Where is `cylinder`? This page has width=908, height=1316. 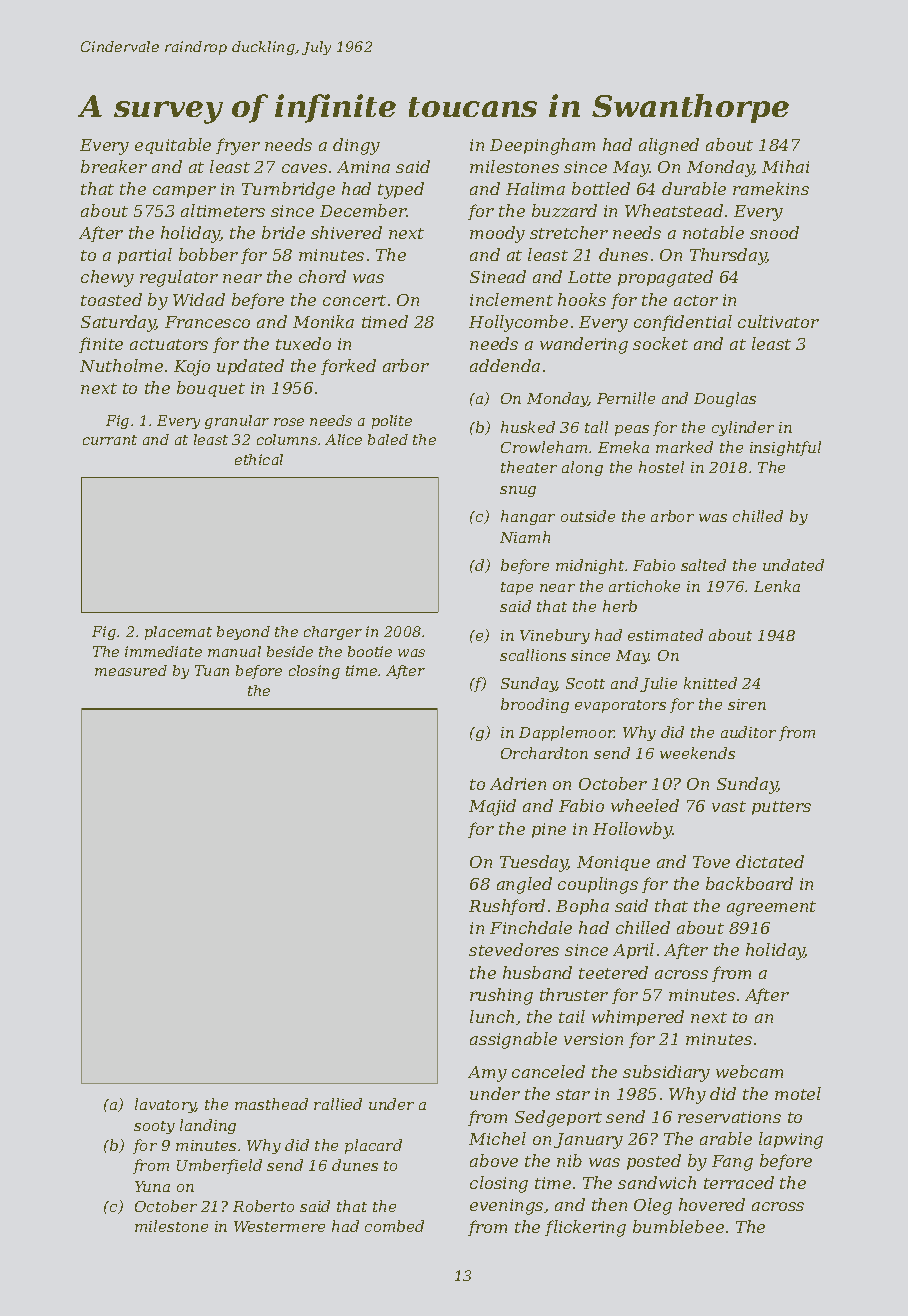
cylinder is located at coordinates (743, 428).
